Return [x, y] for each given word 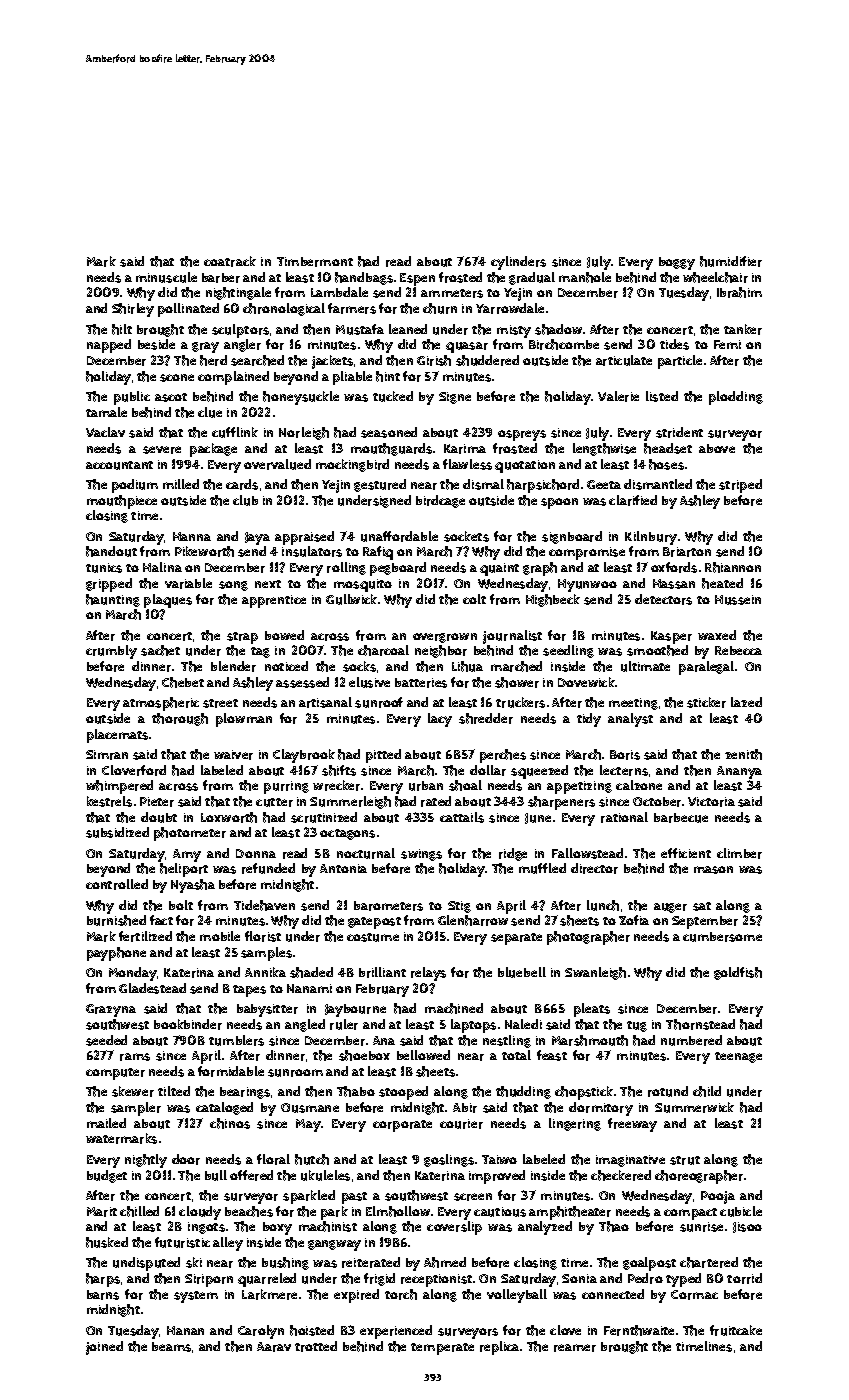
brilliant [382, 972]
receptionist [436, 1280]
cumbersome [722, 937]
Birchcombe [564, 344]
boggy [677, 263]
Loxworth [229, 817]
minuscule [166, 277]
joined [104, 1348]
